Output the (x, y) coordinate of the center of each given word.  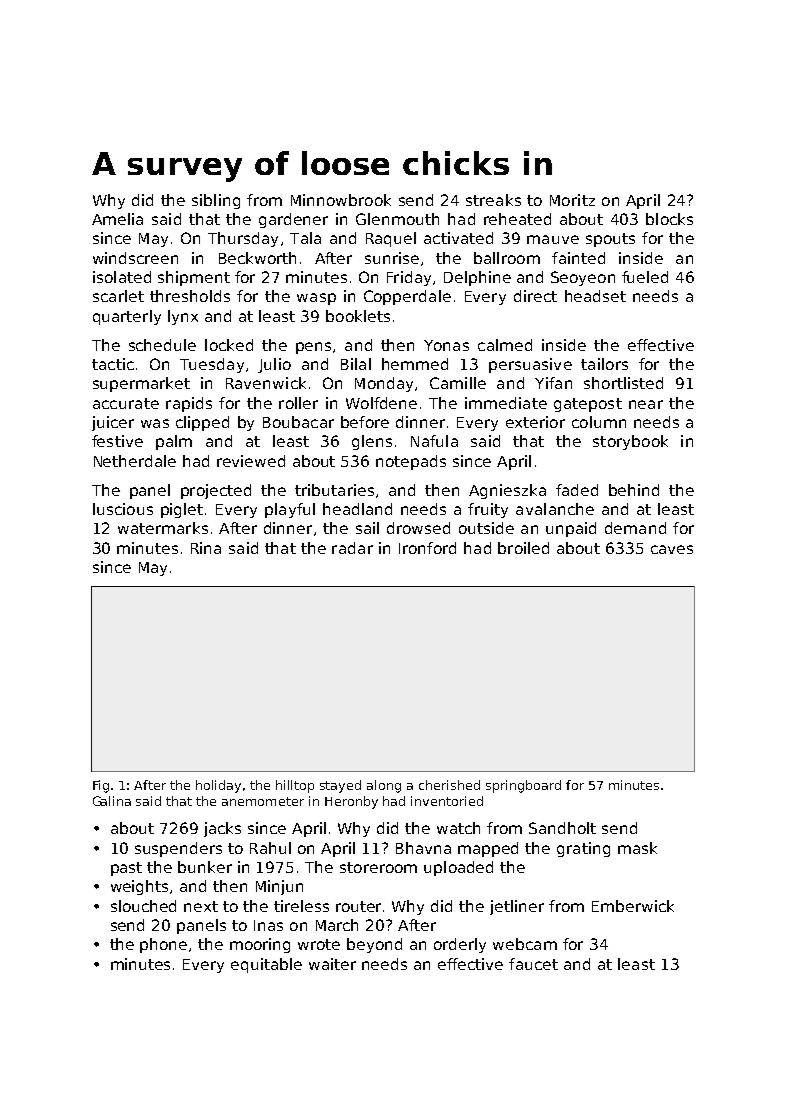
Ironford (427, 548)
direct (535, 296)
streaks (493, 200)
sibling (216, 201)
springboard (523, 786)
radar (352, 548)
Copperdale (407, 297)
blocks (669, 219)
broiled (523, 548)
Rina (206, 548)
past (126, 869)
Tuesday (212, 365)
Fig (101, 786)
